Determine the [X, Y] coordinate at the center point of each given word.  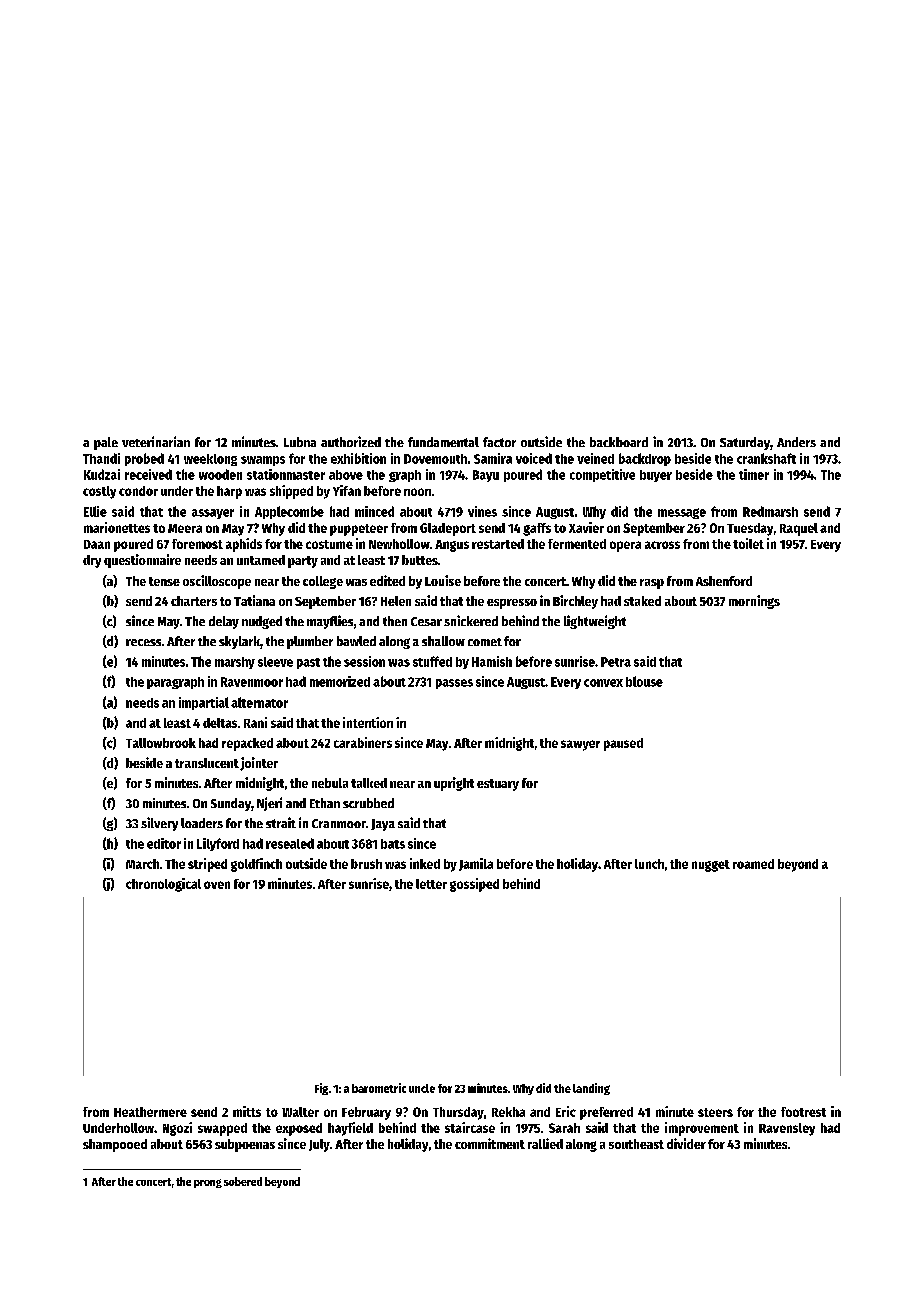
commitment [490, 1143]
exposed [299, 1129]
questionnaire [142, 561]
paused [623, 744]
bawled [356, 641]
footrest [803, 1112]
